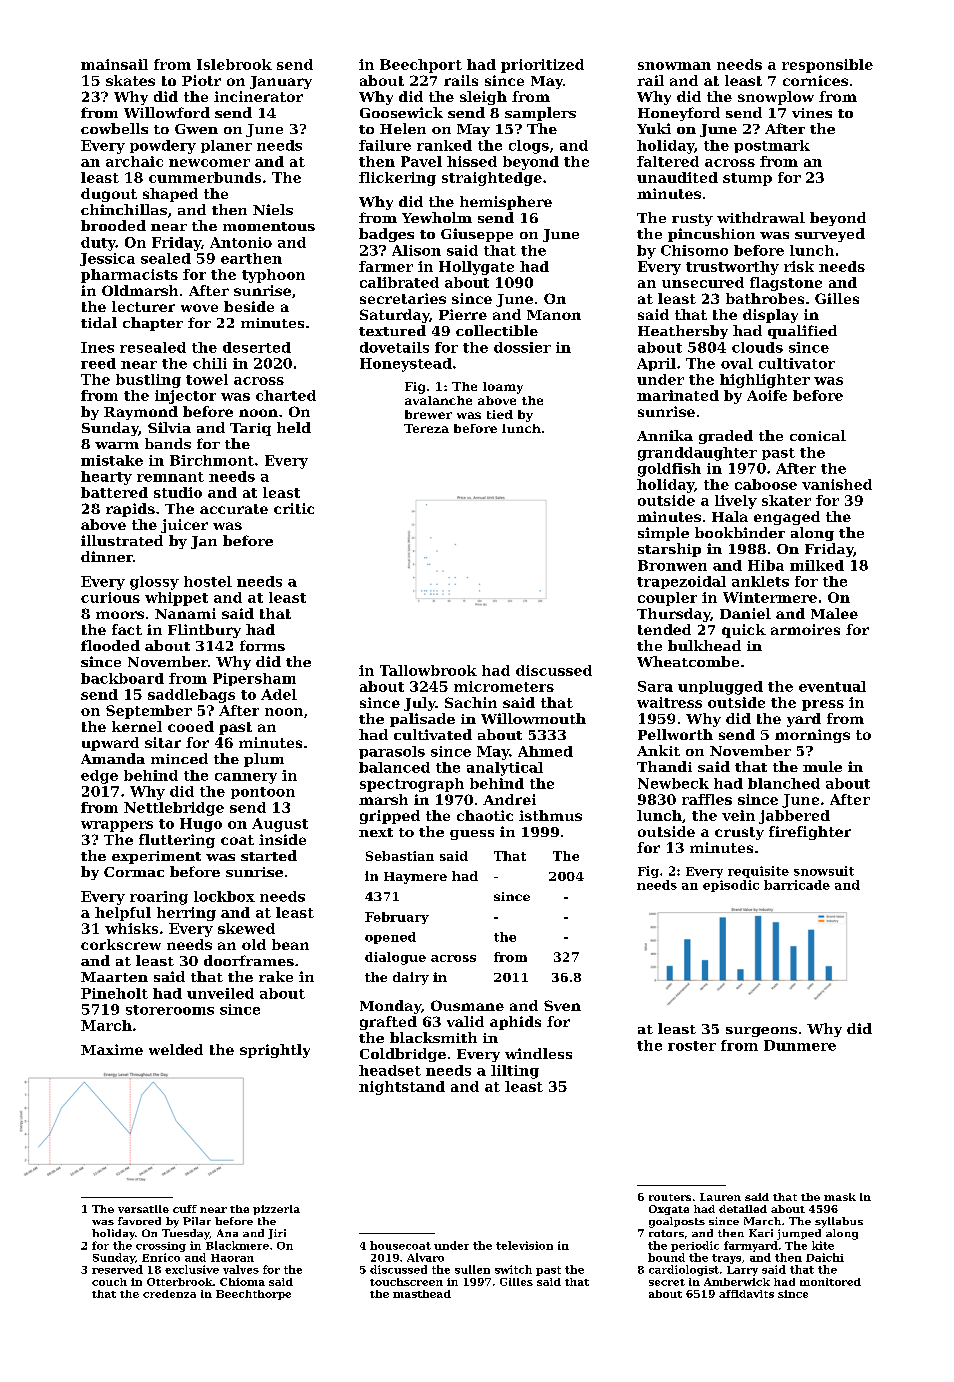 This screenshot has height=1382, width=954. What do you see at coordinates (505, 769) in the screenshot?
I see `analytical` at bounding box center [505, 769].
